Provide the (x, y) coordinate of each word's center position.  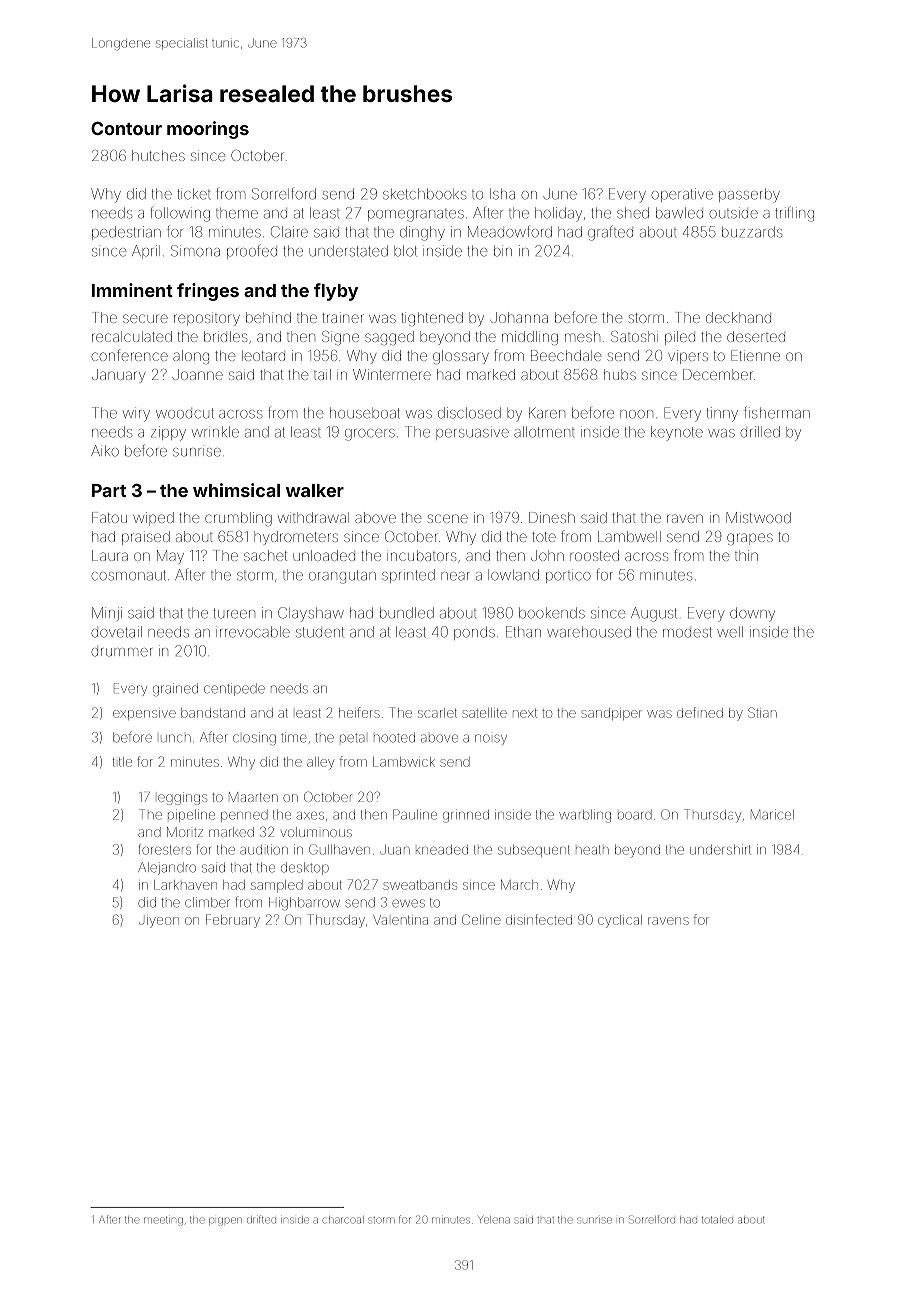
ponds (474, 633)
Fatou (109, 517)
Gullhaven (339, 849)
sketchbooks (424, 194)
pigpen (225, 1221)
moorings (208, 130)
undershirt (720, 849)
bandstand (213, 713)
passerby (749, 195)
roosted (594, 555)
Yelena (494, 1220)
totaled (717, 1220)
